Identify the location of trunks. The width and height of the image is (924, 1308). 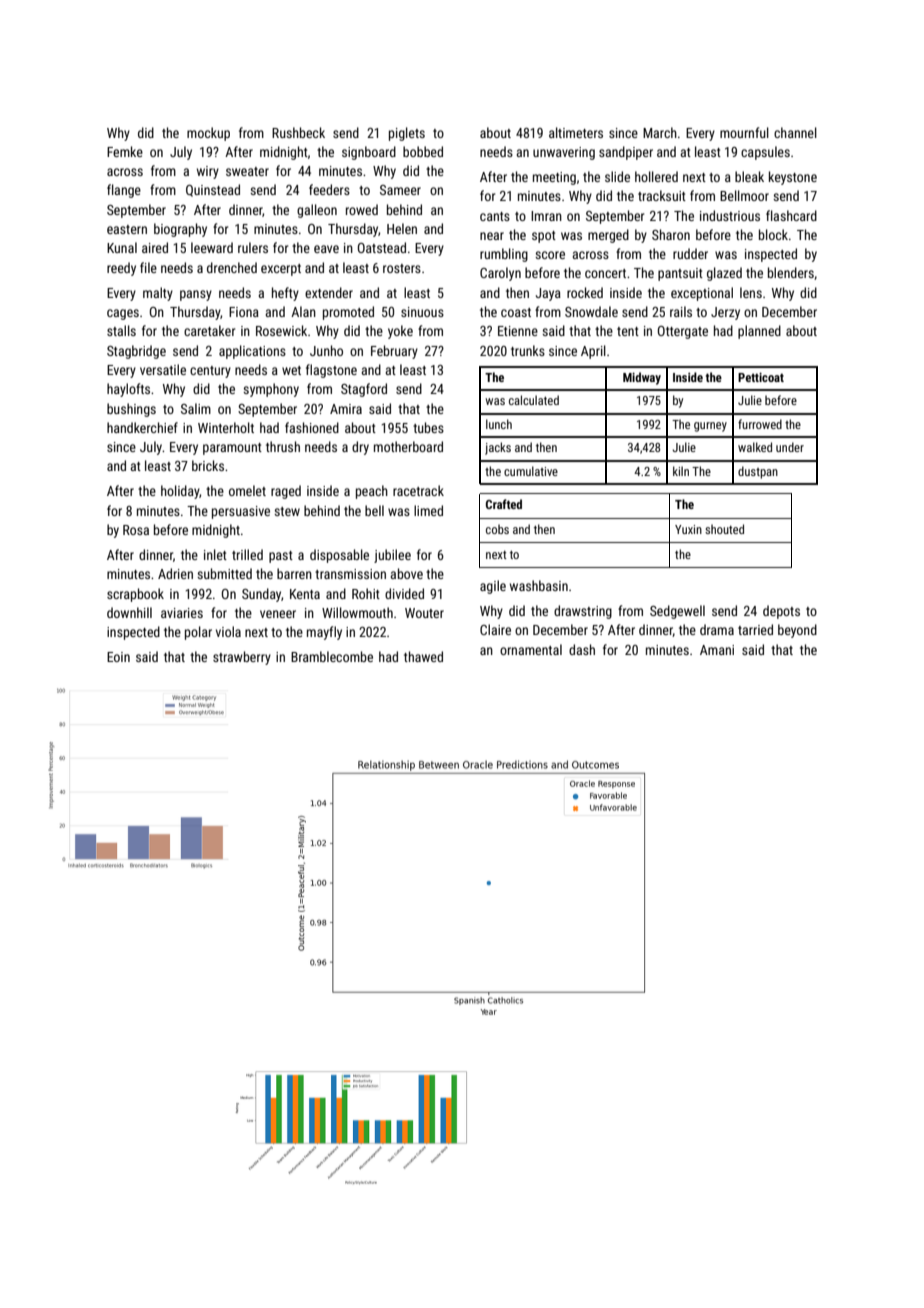
(528, 350).
